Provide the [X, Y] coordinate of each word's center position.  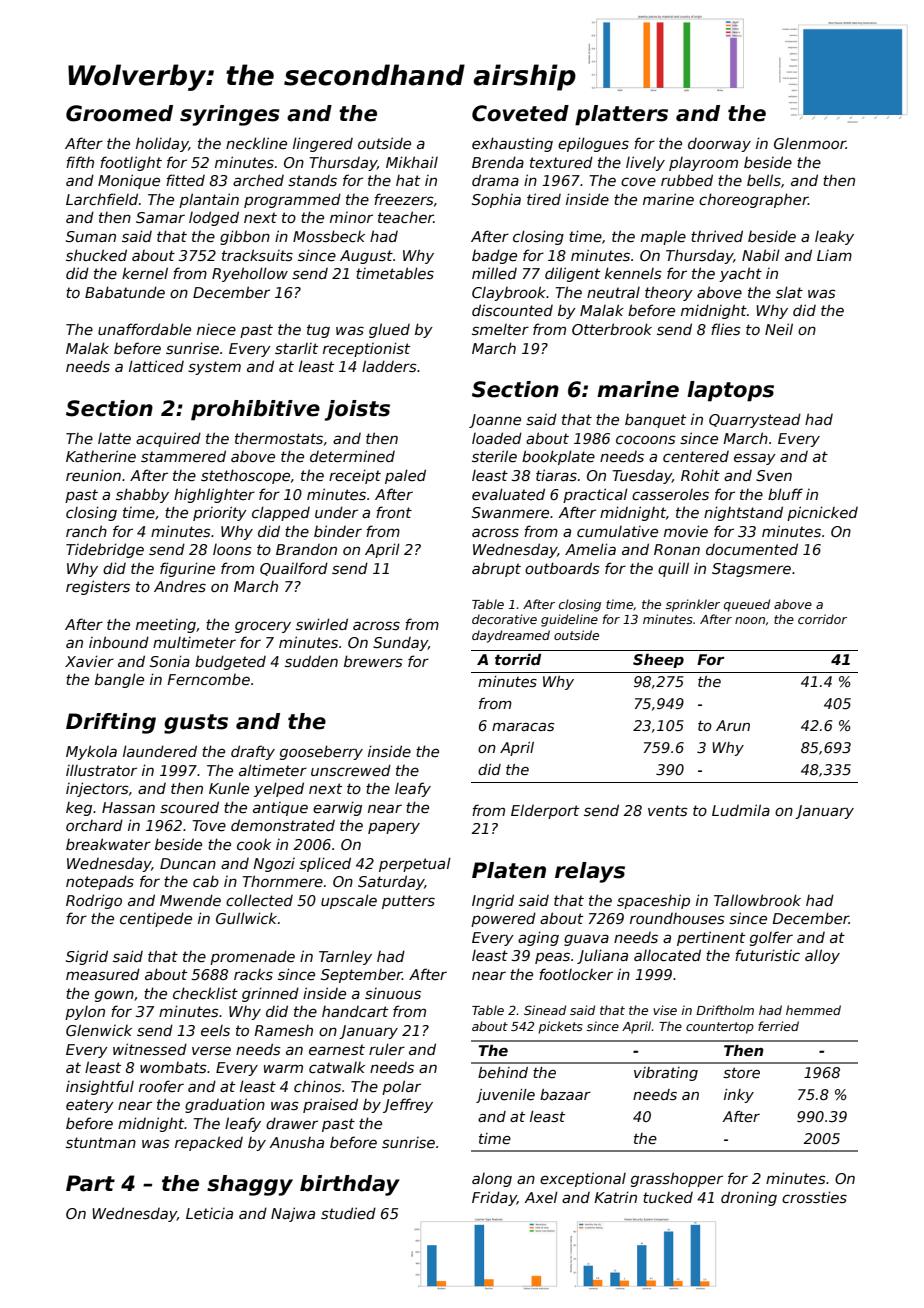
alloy [822, 956]
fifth [80, 162]
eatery [90, 1106]
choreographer [753, 200]
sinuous [393, 993]
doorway [719, 145]
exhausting [512, 144]
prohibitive [255, 410]
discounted [512, 310]
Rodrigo [94, 901]
